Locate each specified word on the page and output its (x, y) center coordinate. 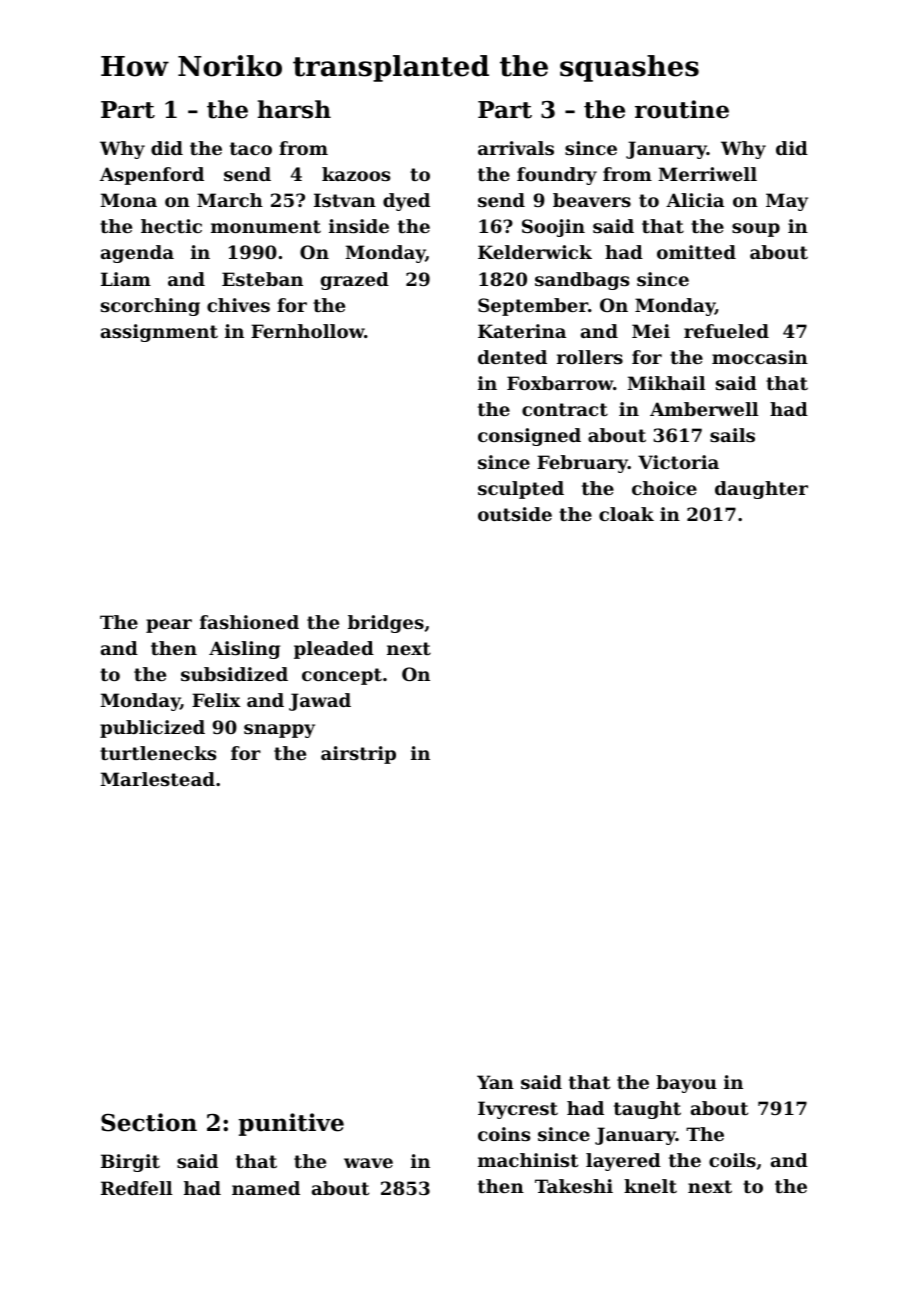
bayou (686, 1084)
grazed (355, 281)
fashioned (249, 622)
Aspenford (152, 176)
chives (238, 305)
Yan (495, 1082)
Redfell (136, 1188)
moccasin (760, 357)
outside (515, 514)
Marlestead (158, 779)
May (787, 202)
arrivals (516, 148)
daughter (761, 490)
